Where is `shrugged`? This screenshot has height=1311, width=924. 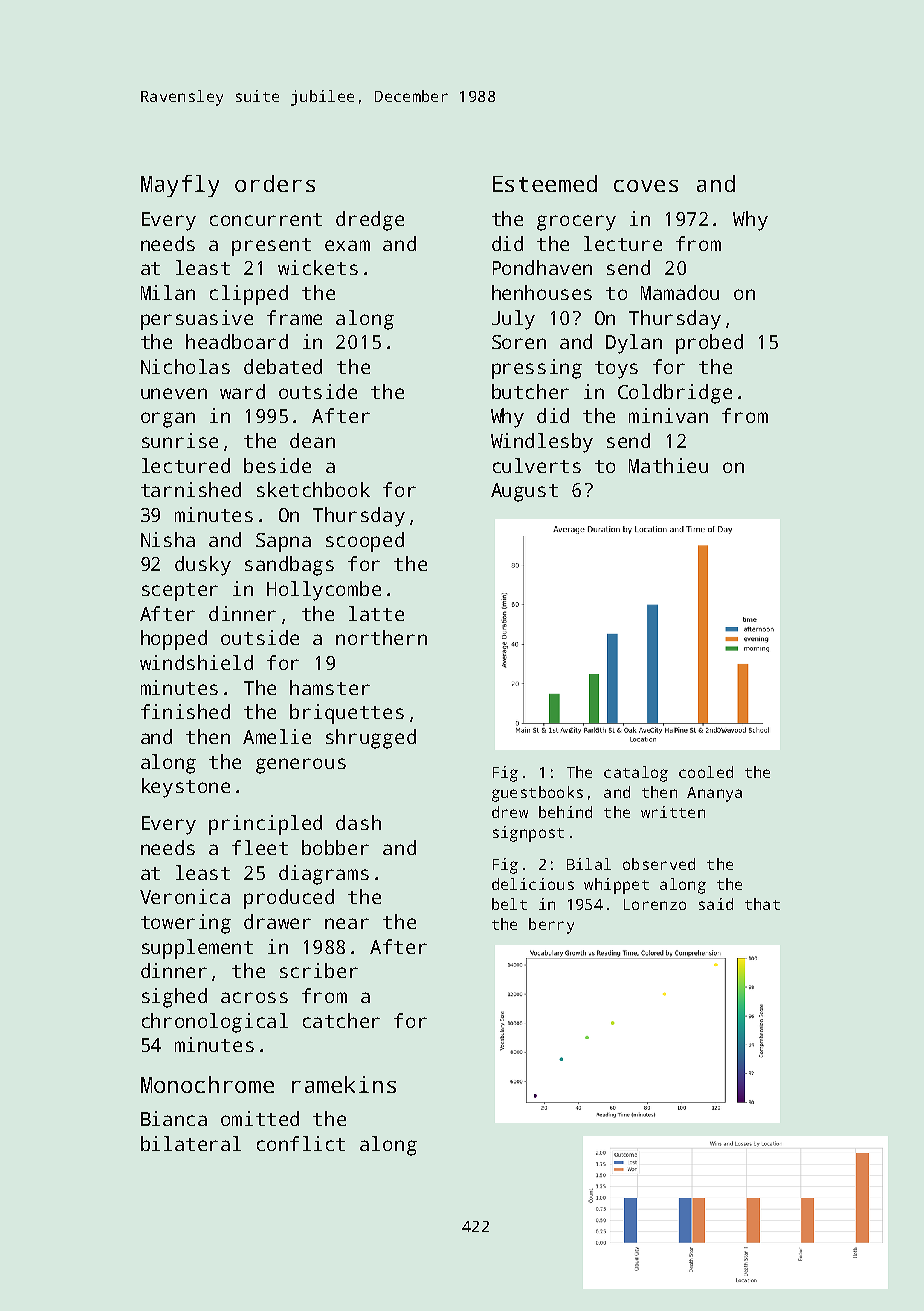
shrugged is located at coordinates (371, 739).
